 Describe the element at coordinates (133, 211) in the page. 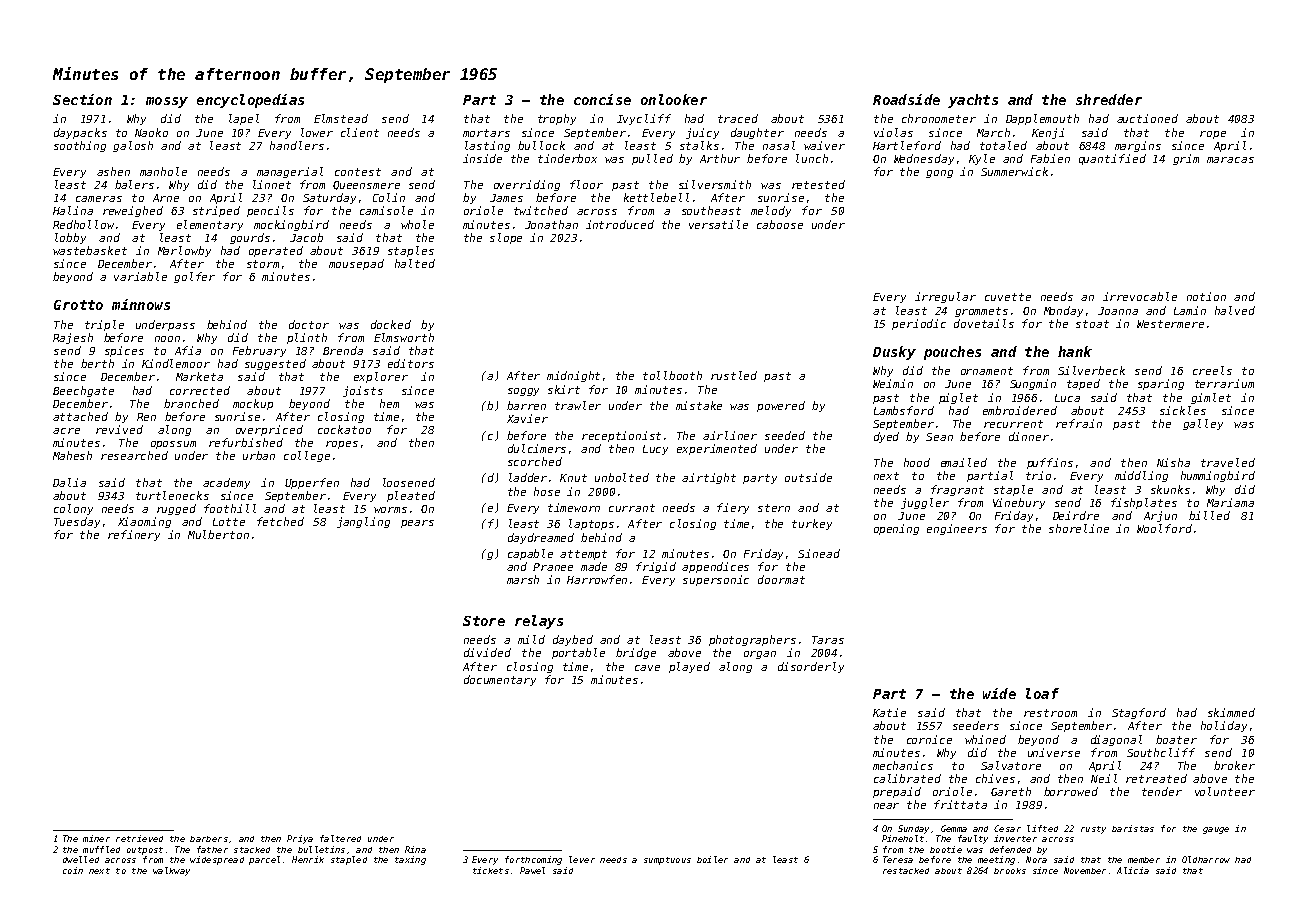

I see `reweighed` at that location.
